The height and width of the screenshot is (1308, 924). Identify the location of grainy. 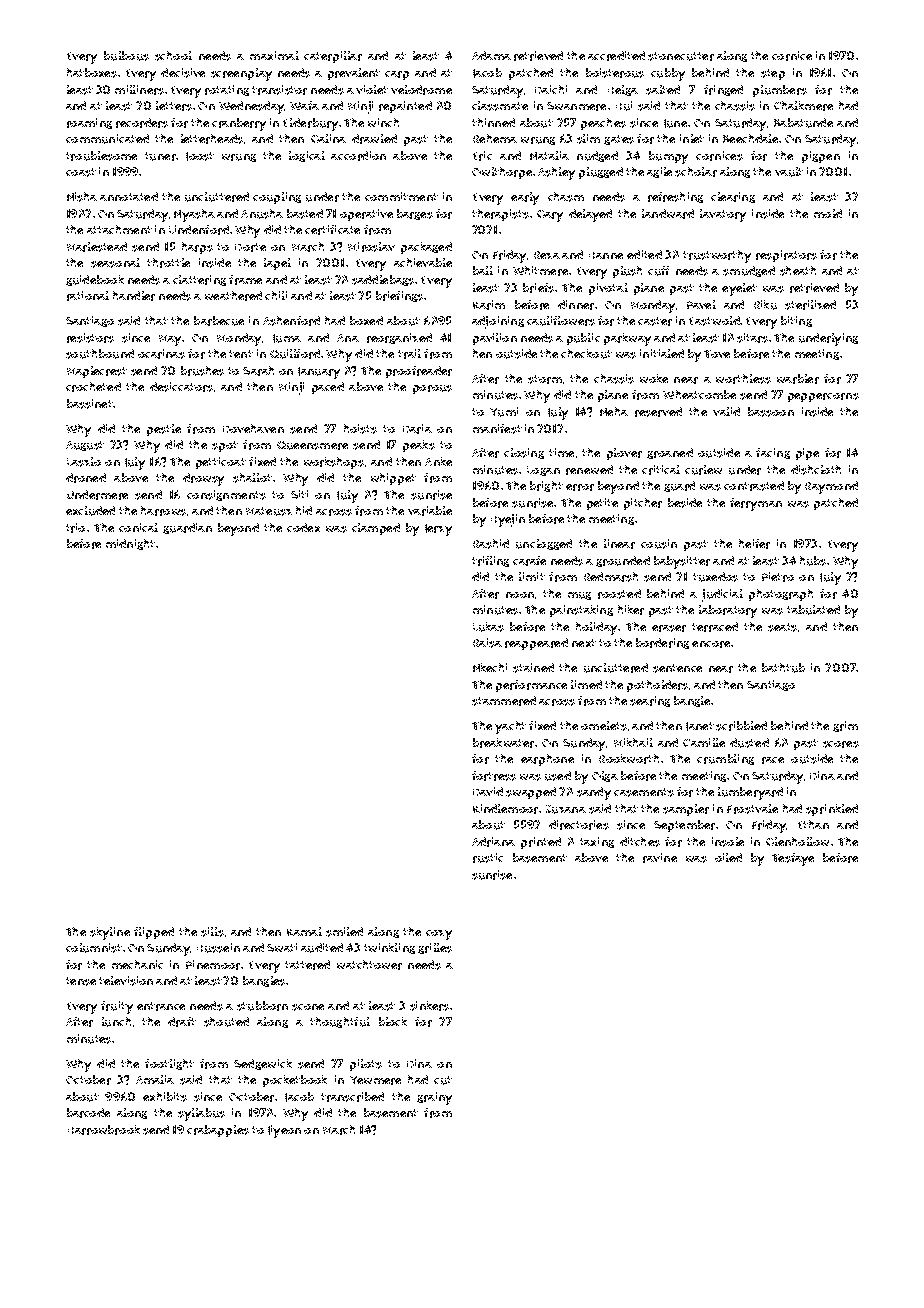
(434, 1098).
